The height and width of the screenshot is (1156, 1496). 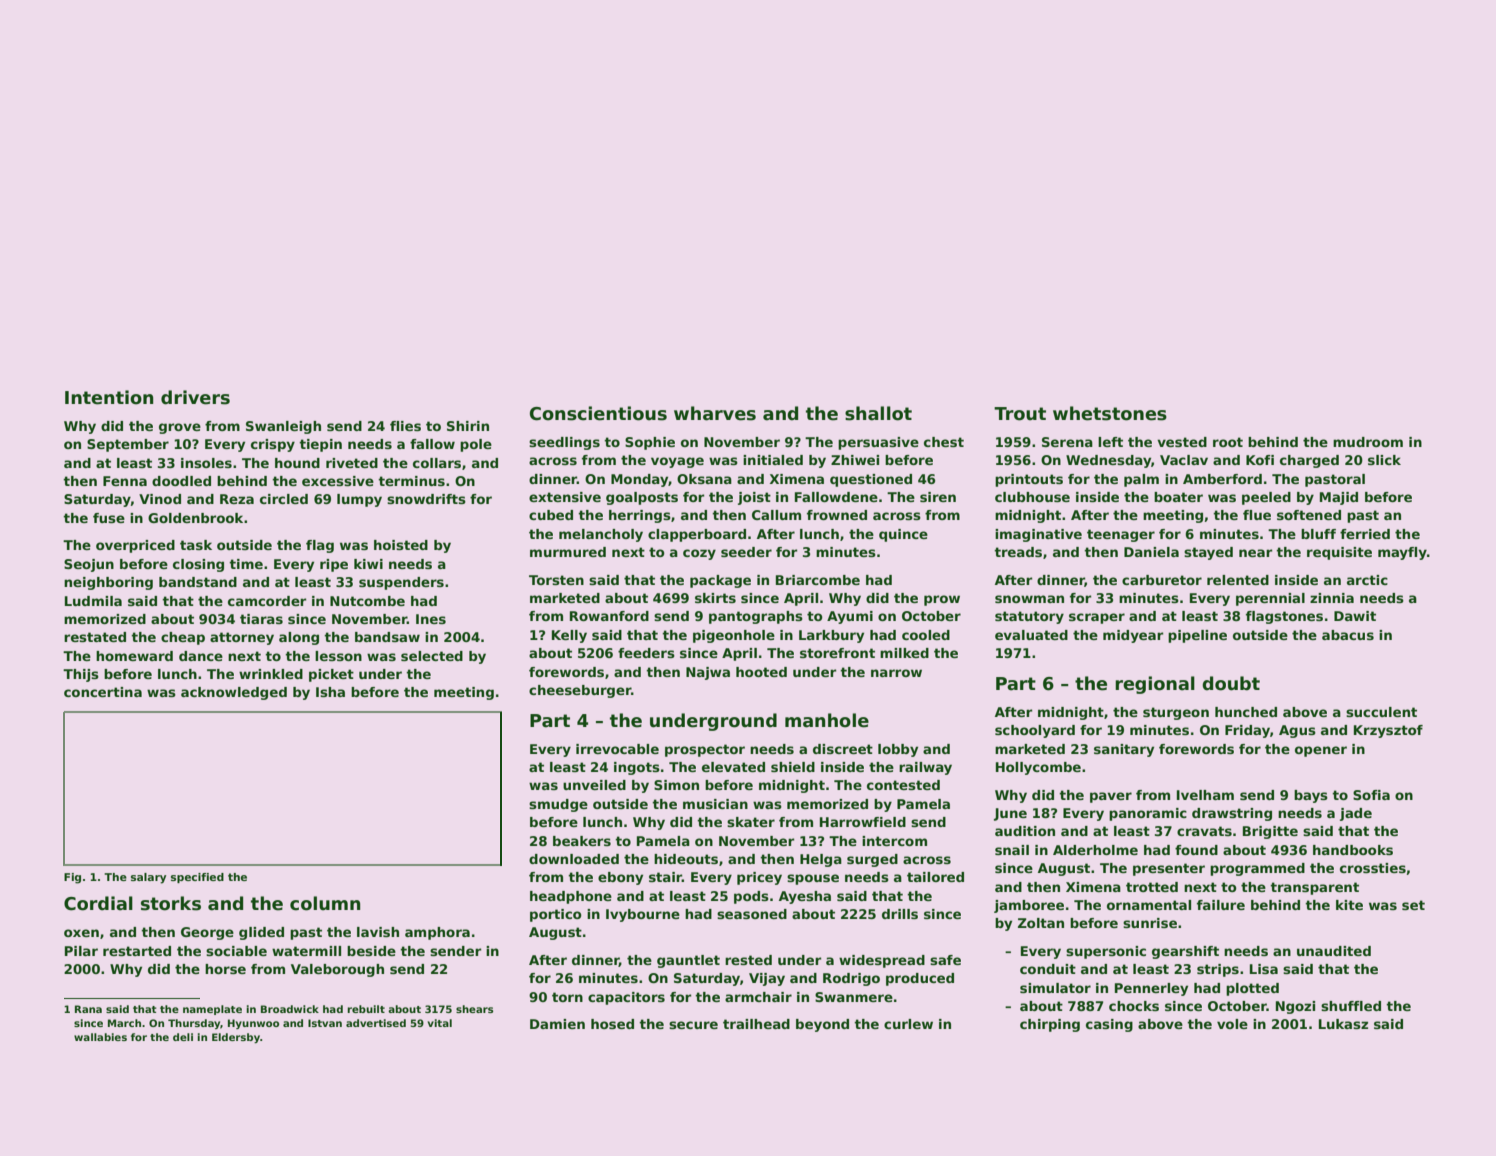 I want to click on unveiled, so click(x=594, y=785).
